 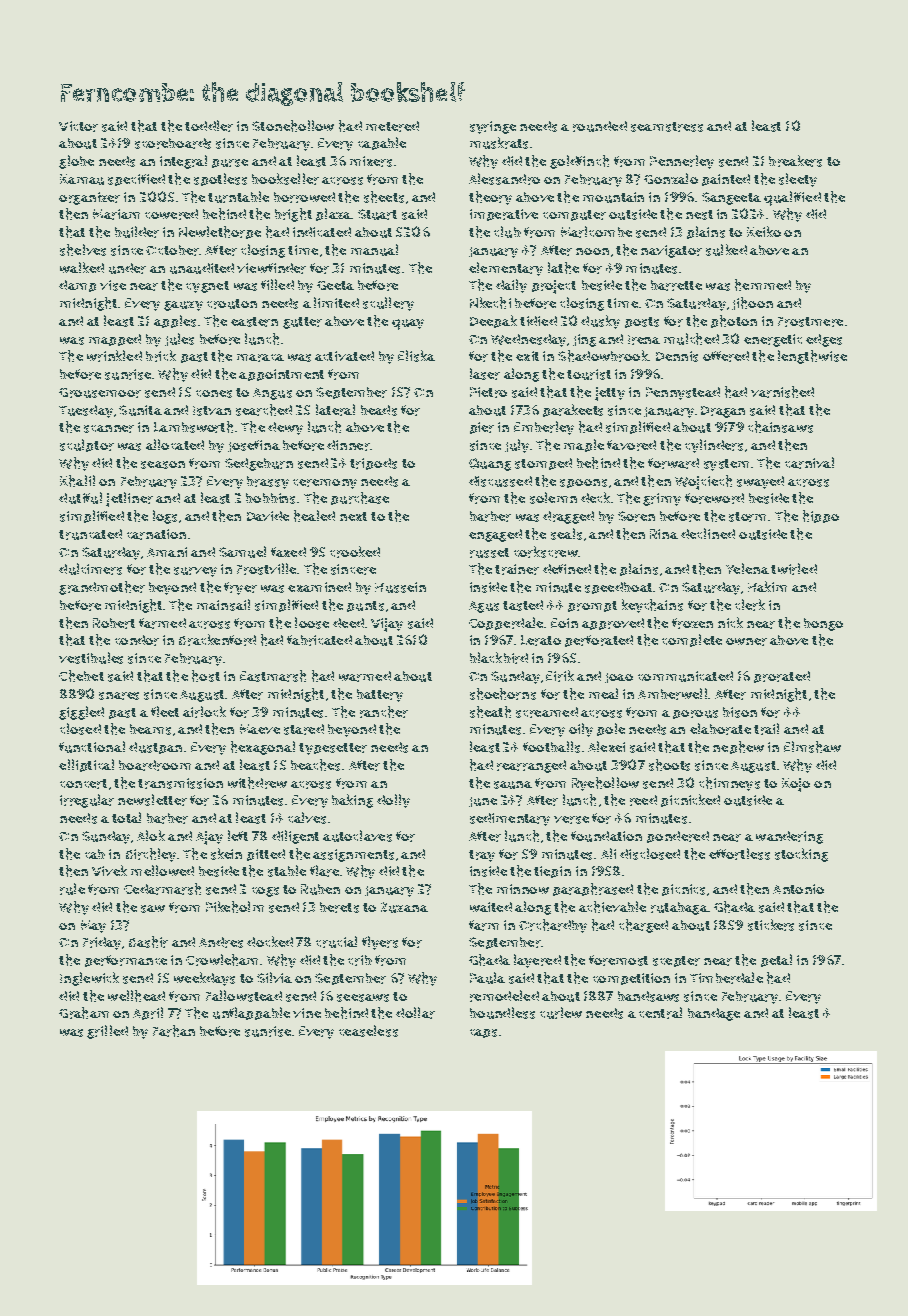 I want to click on metered, so click(x=392, y=126).
